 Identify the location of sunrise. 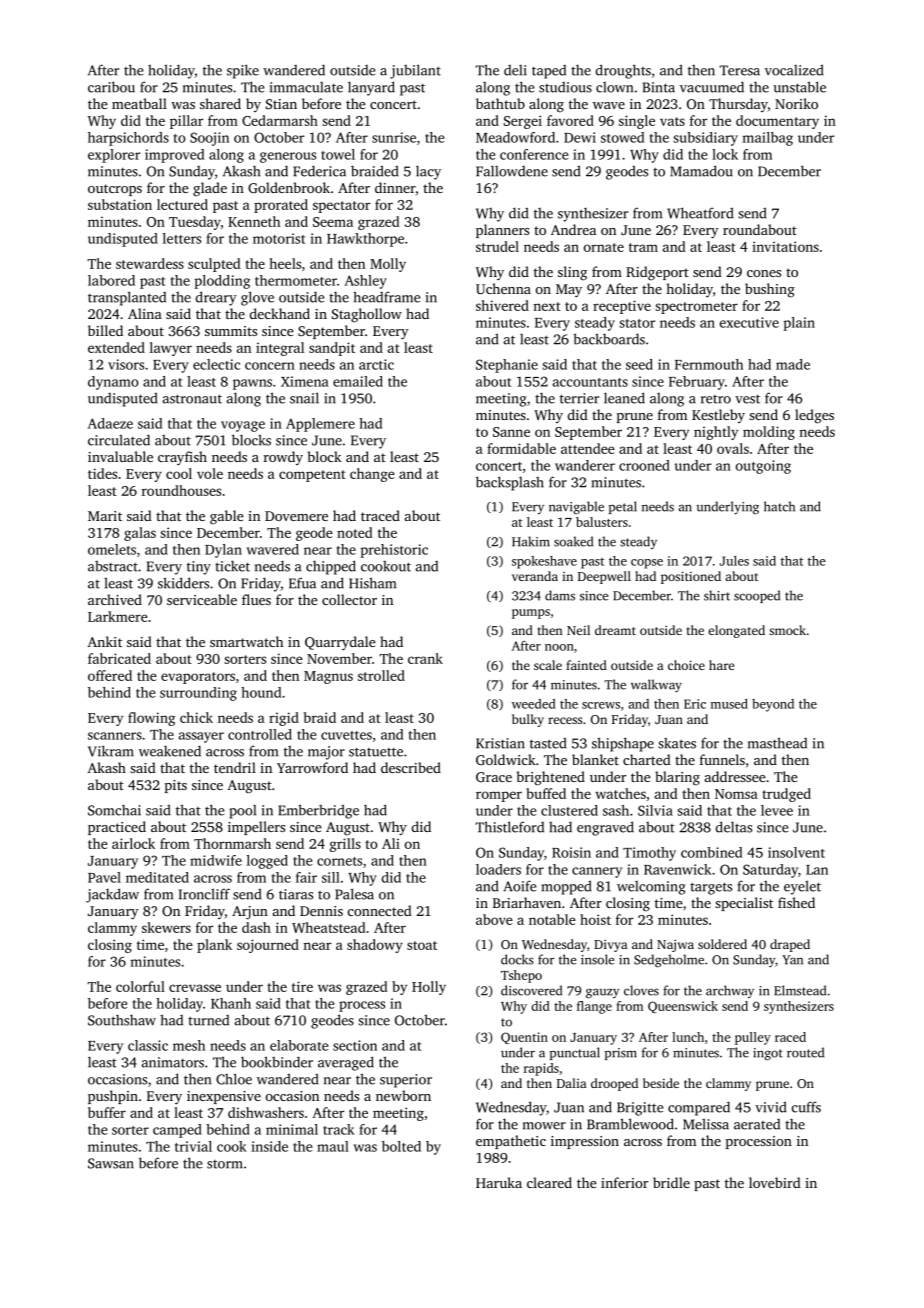
(394, 137).
